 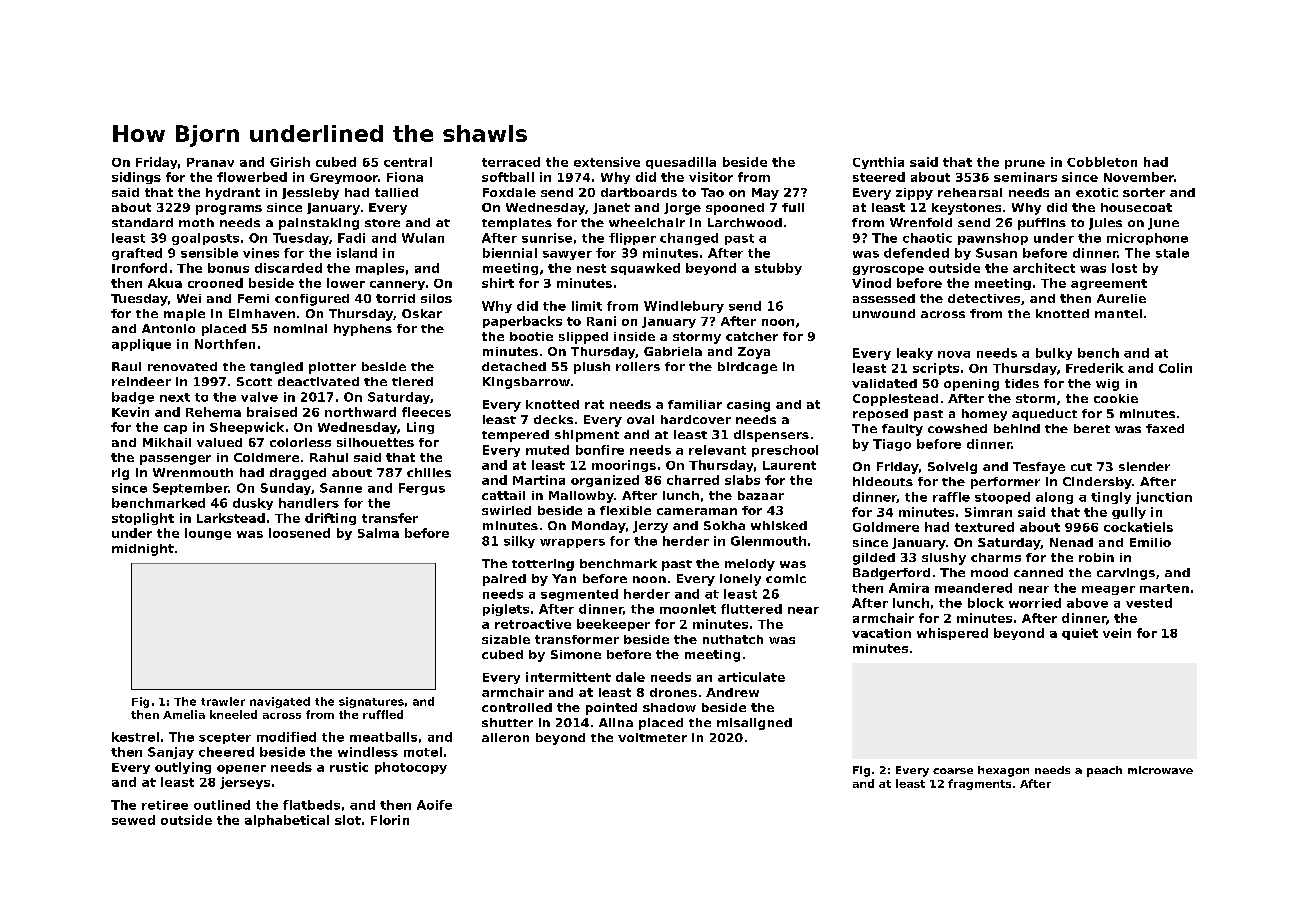 What do you see at coordinates (1097, 483) in the screenshot?
I see `Cindersby` at bounding box center [1097, 483].
